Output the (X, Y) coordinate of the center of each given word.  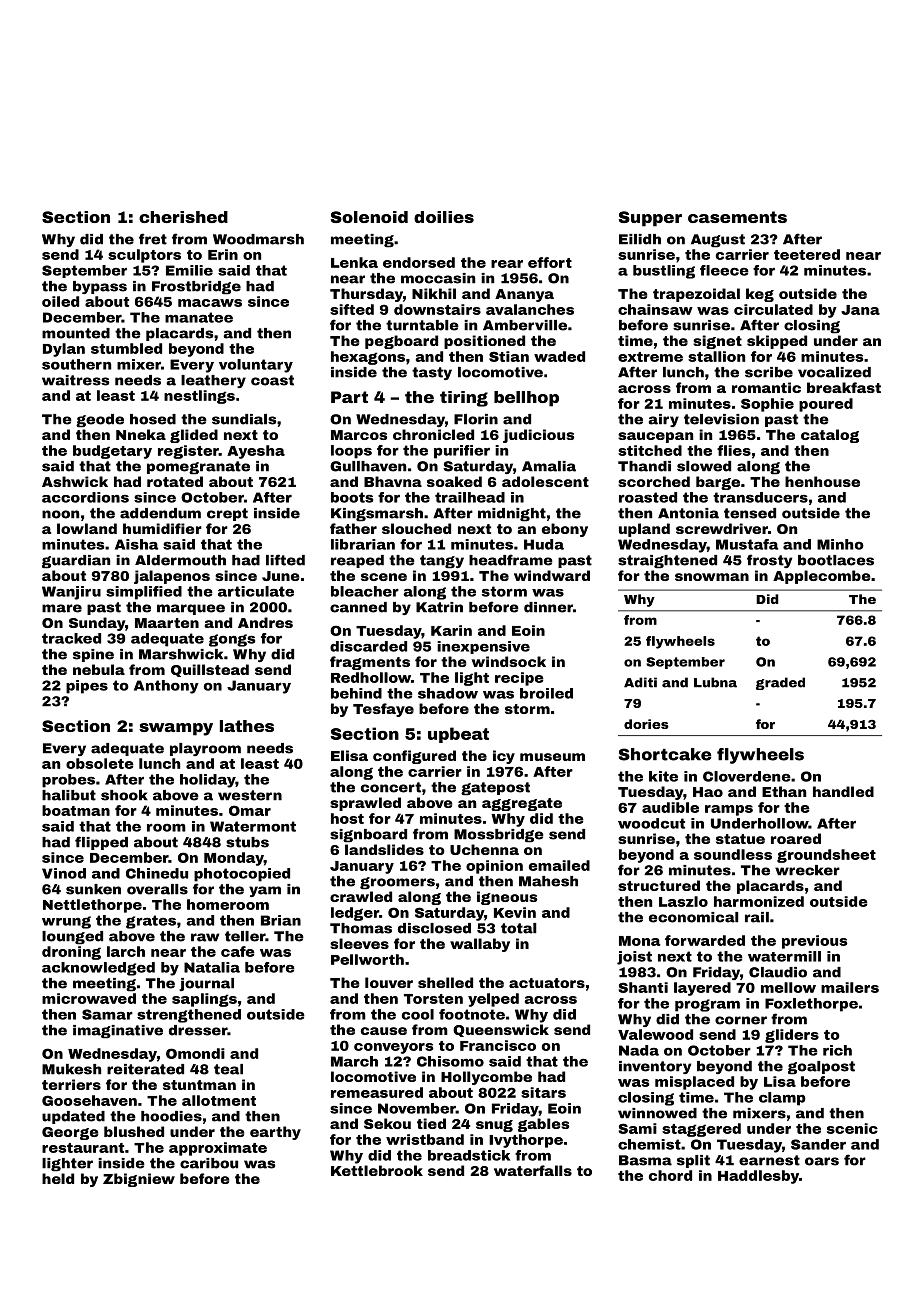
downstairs (437, 309)
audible (670, 807)
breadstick (469, 1155)
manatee (199, 317)
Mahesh (548, 881)
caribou (209, 1163)
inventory (655, 1067)
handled (843, 791)
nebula (99, 669)
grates (151, 922)
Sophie (767, 405)
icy (504, 757)
